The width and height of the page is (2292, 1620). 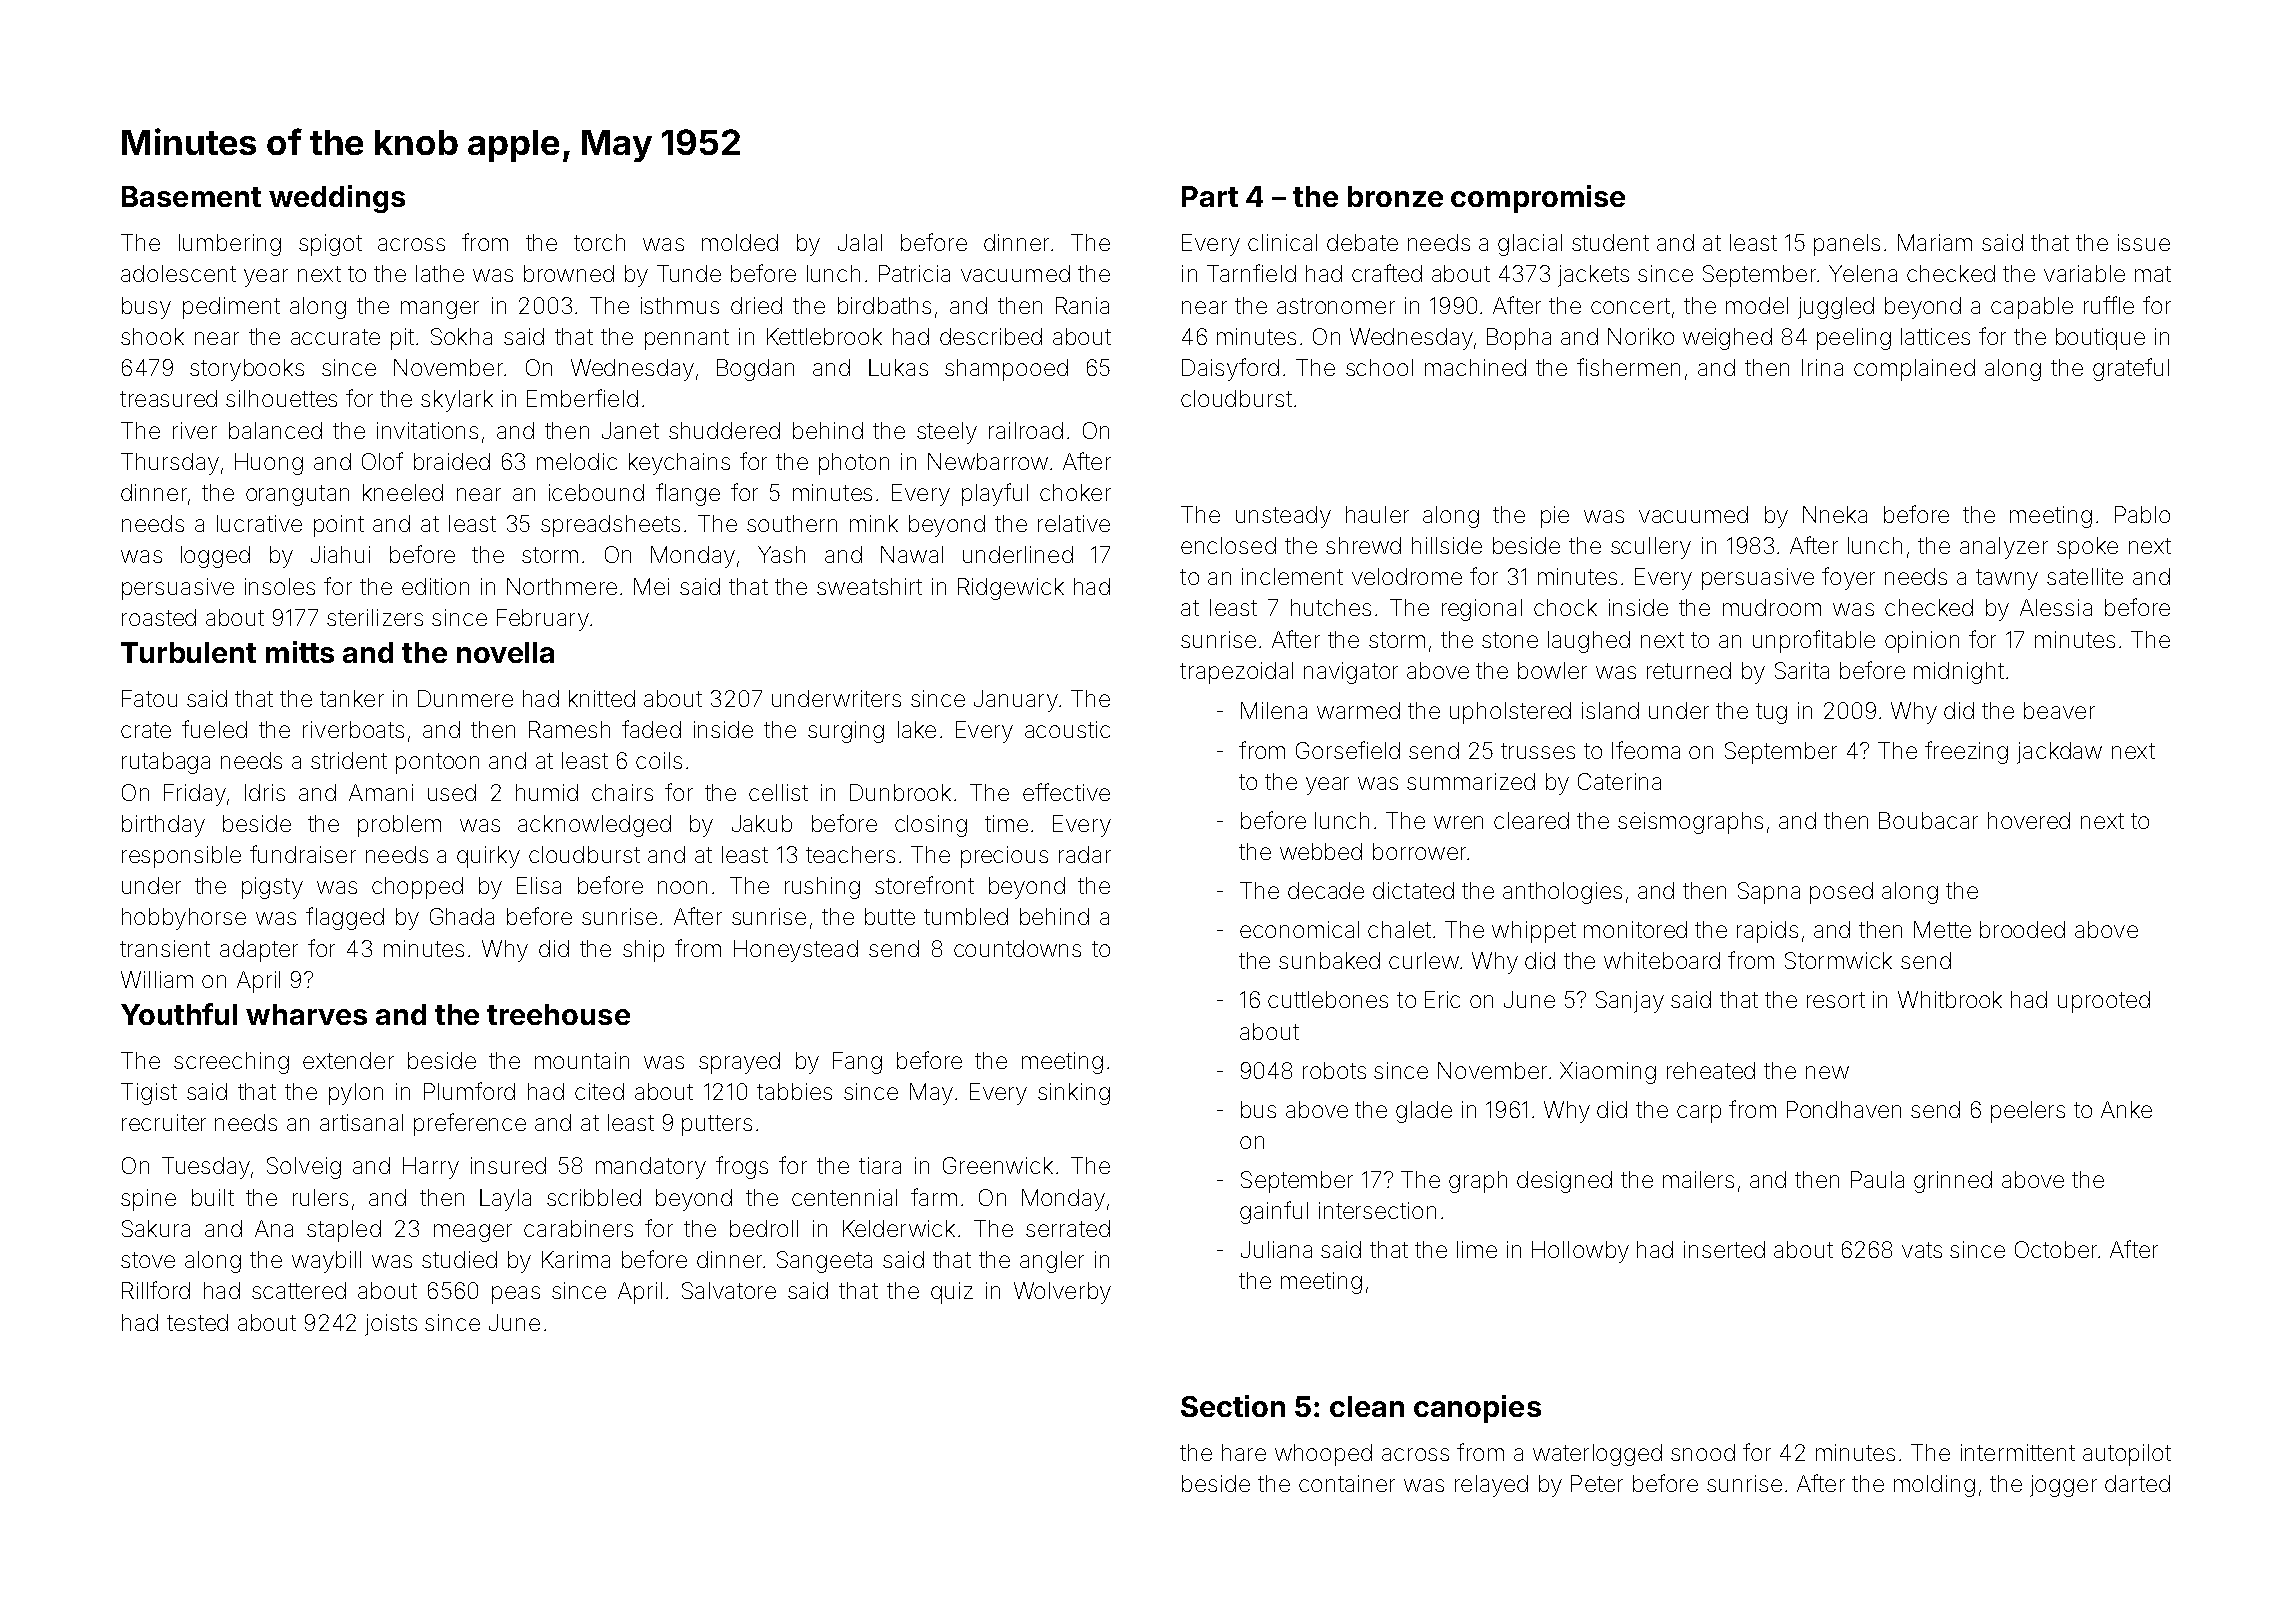 I want to click on Mei, so click(x=651, y=586).
